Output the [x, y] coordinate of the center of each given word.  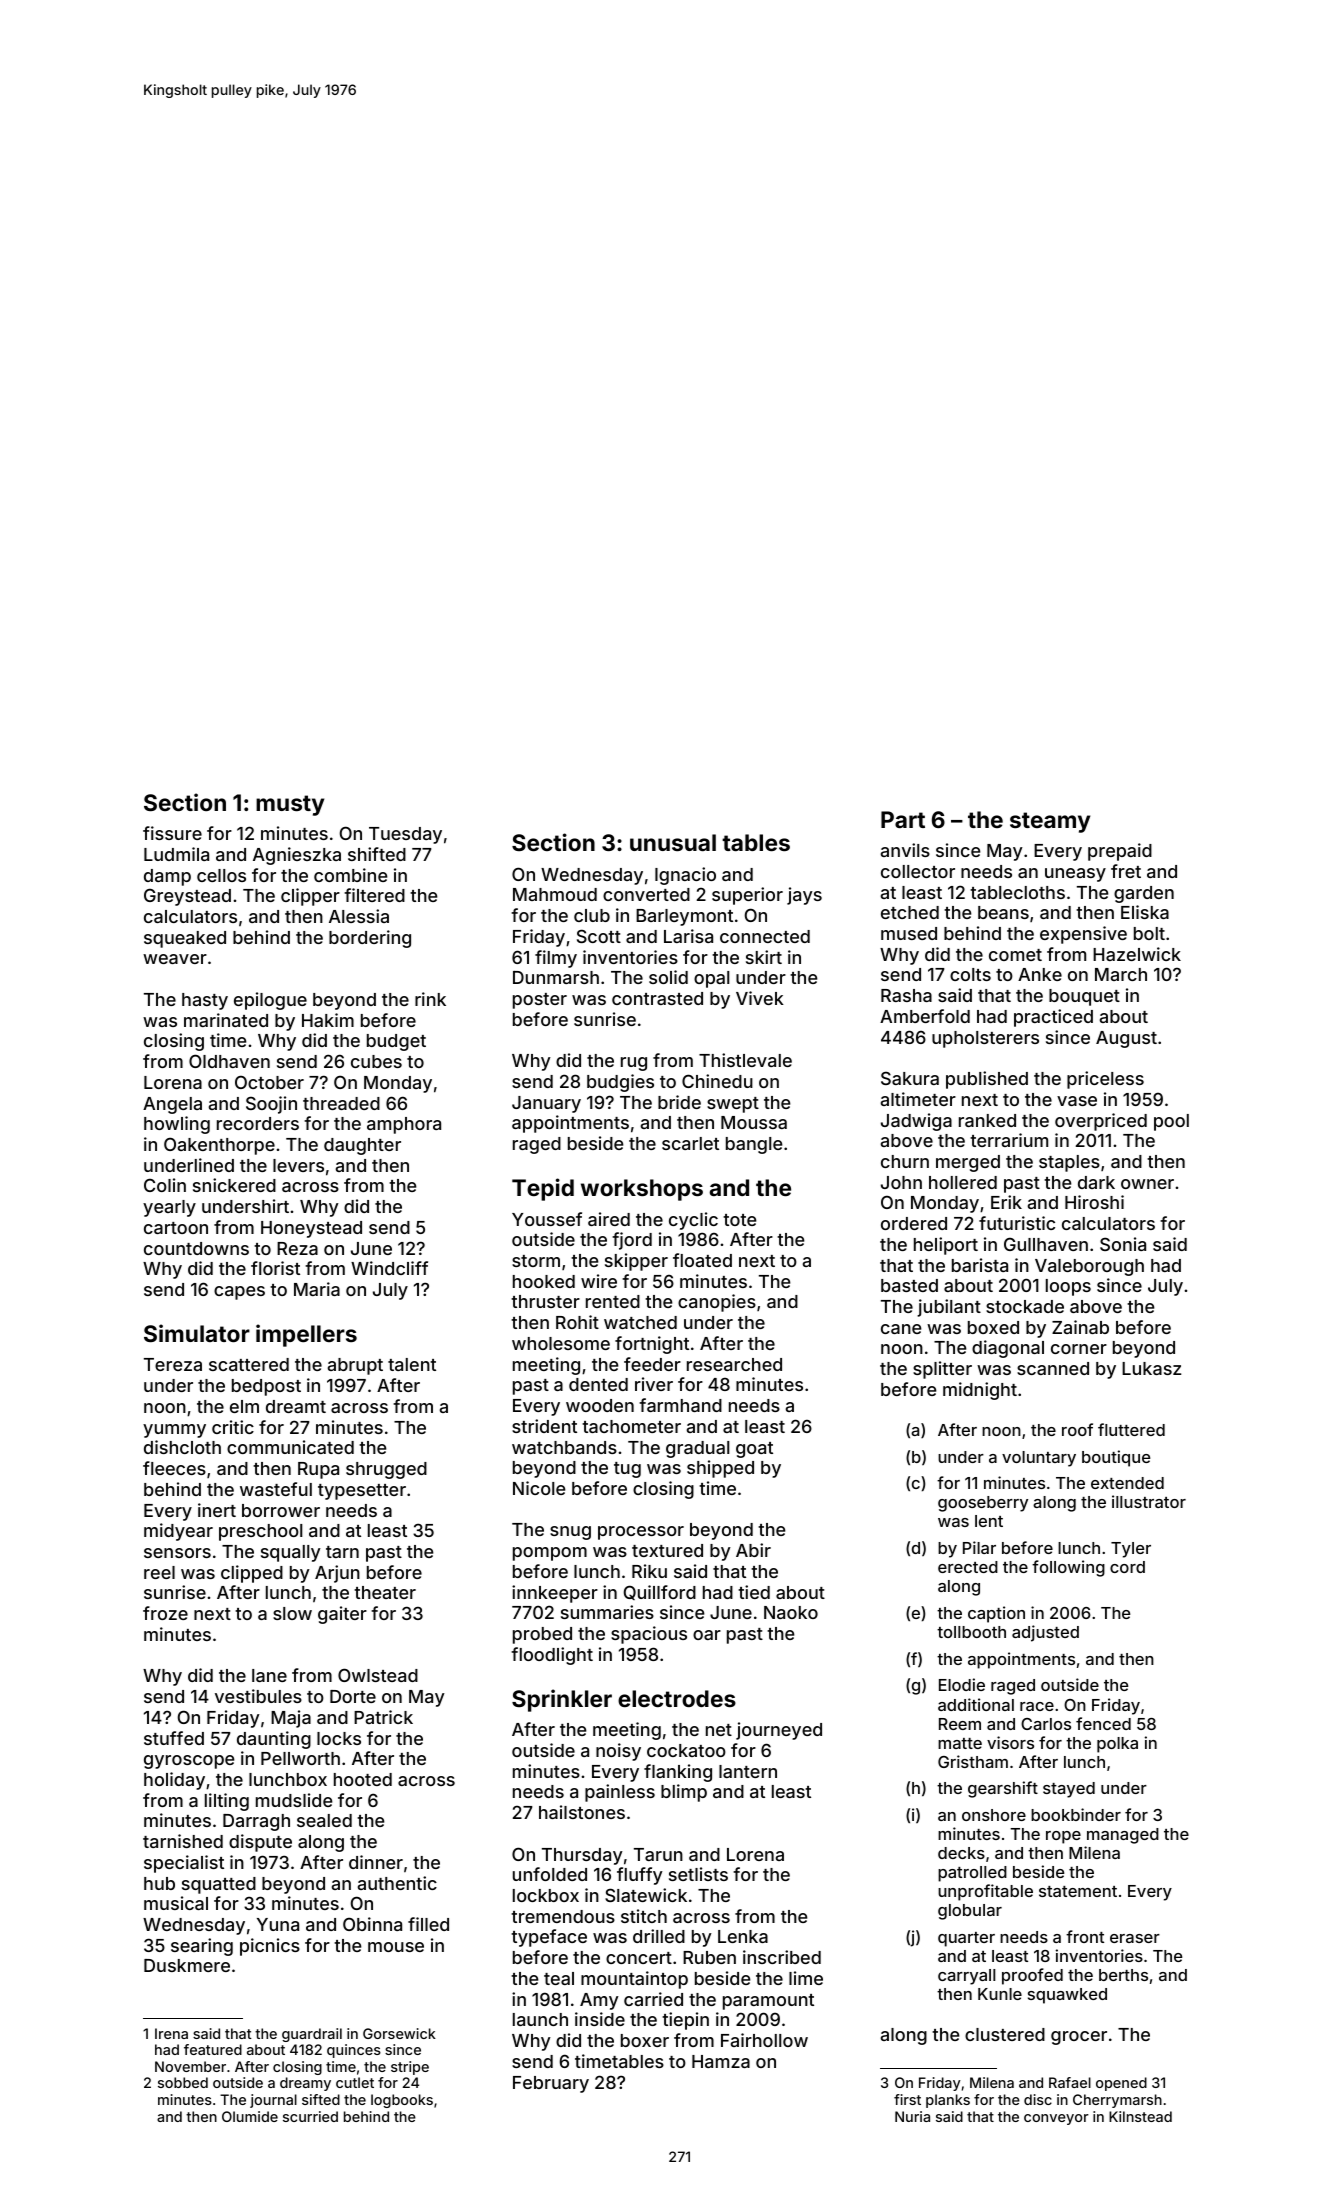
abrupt [355, 1366]
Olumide [250, 2116]
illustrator [1149, 1501]
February [551, 2084]
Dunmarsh [556, 977]
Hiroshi [1094, 1202]
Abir [753, 1550]
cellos [221, 875]
